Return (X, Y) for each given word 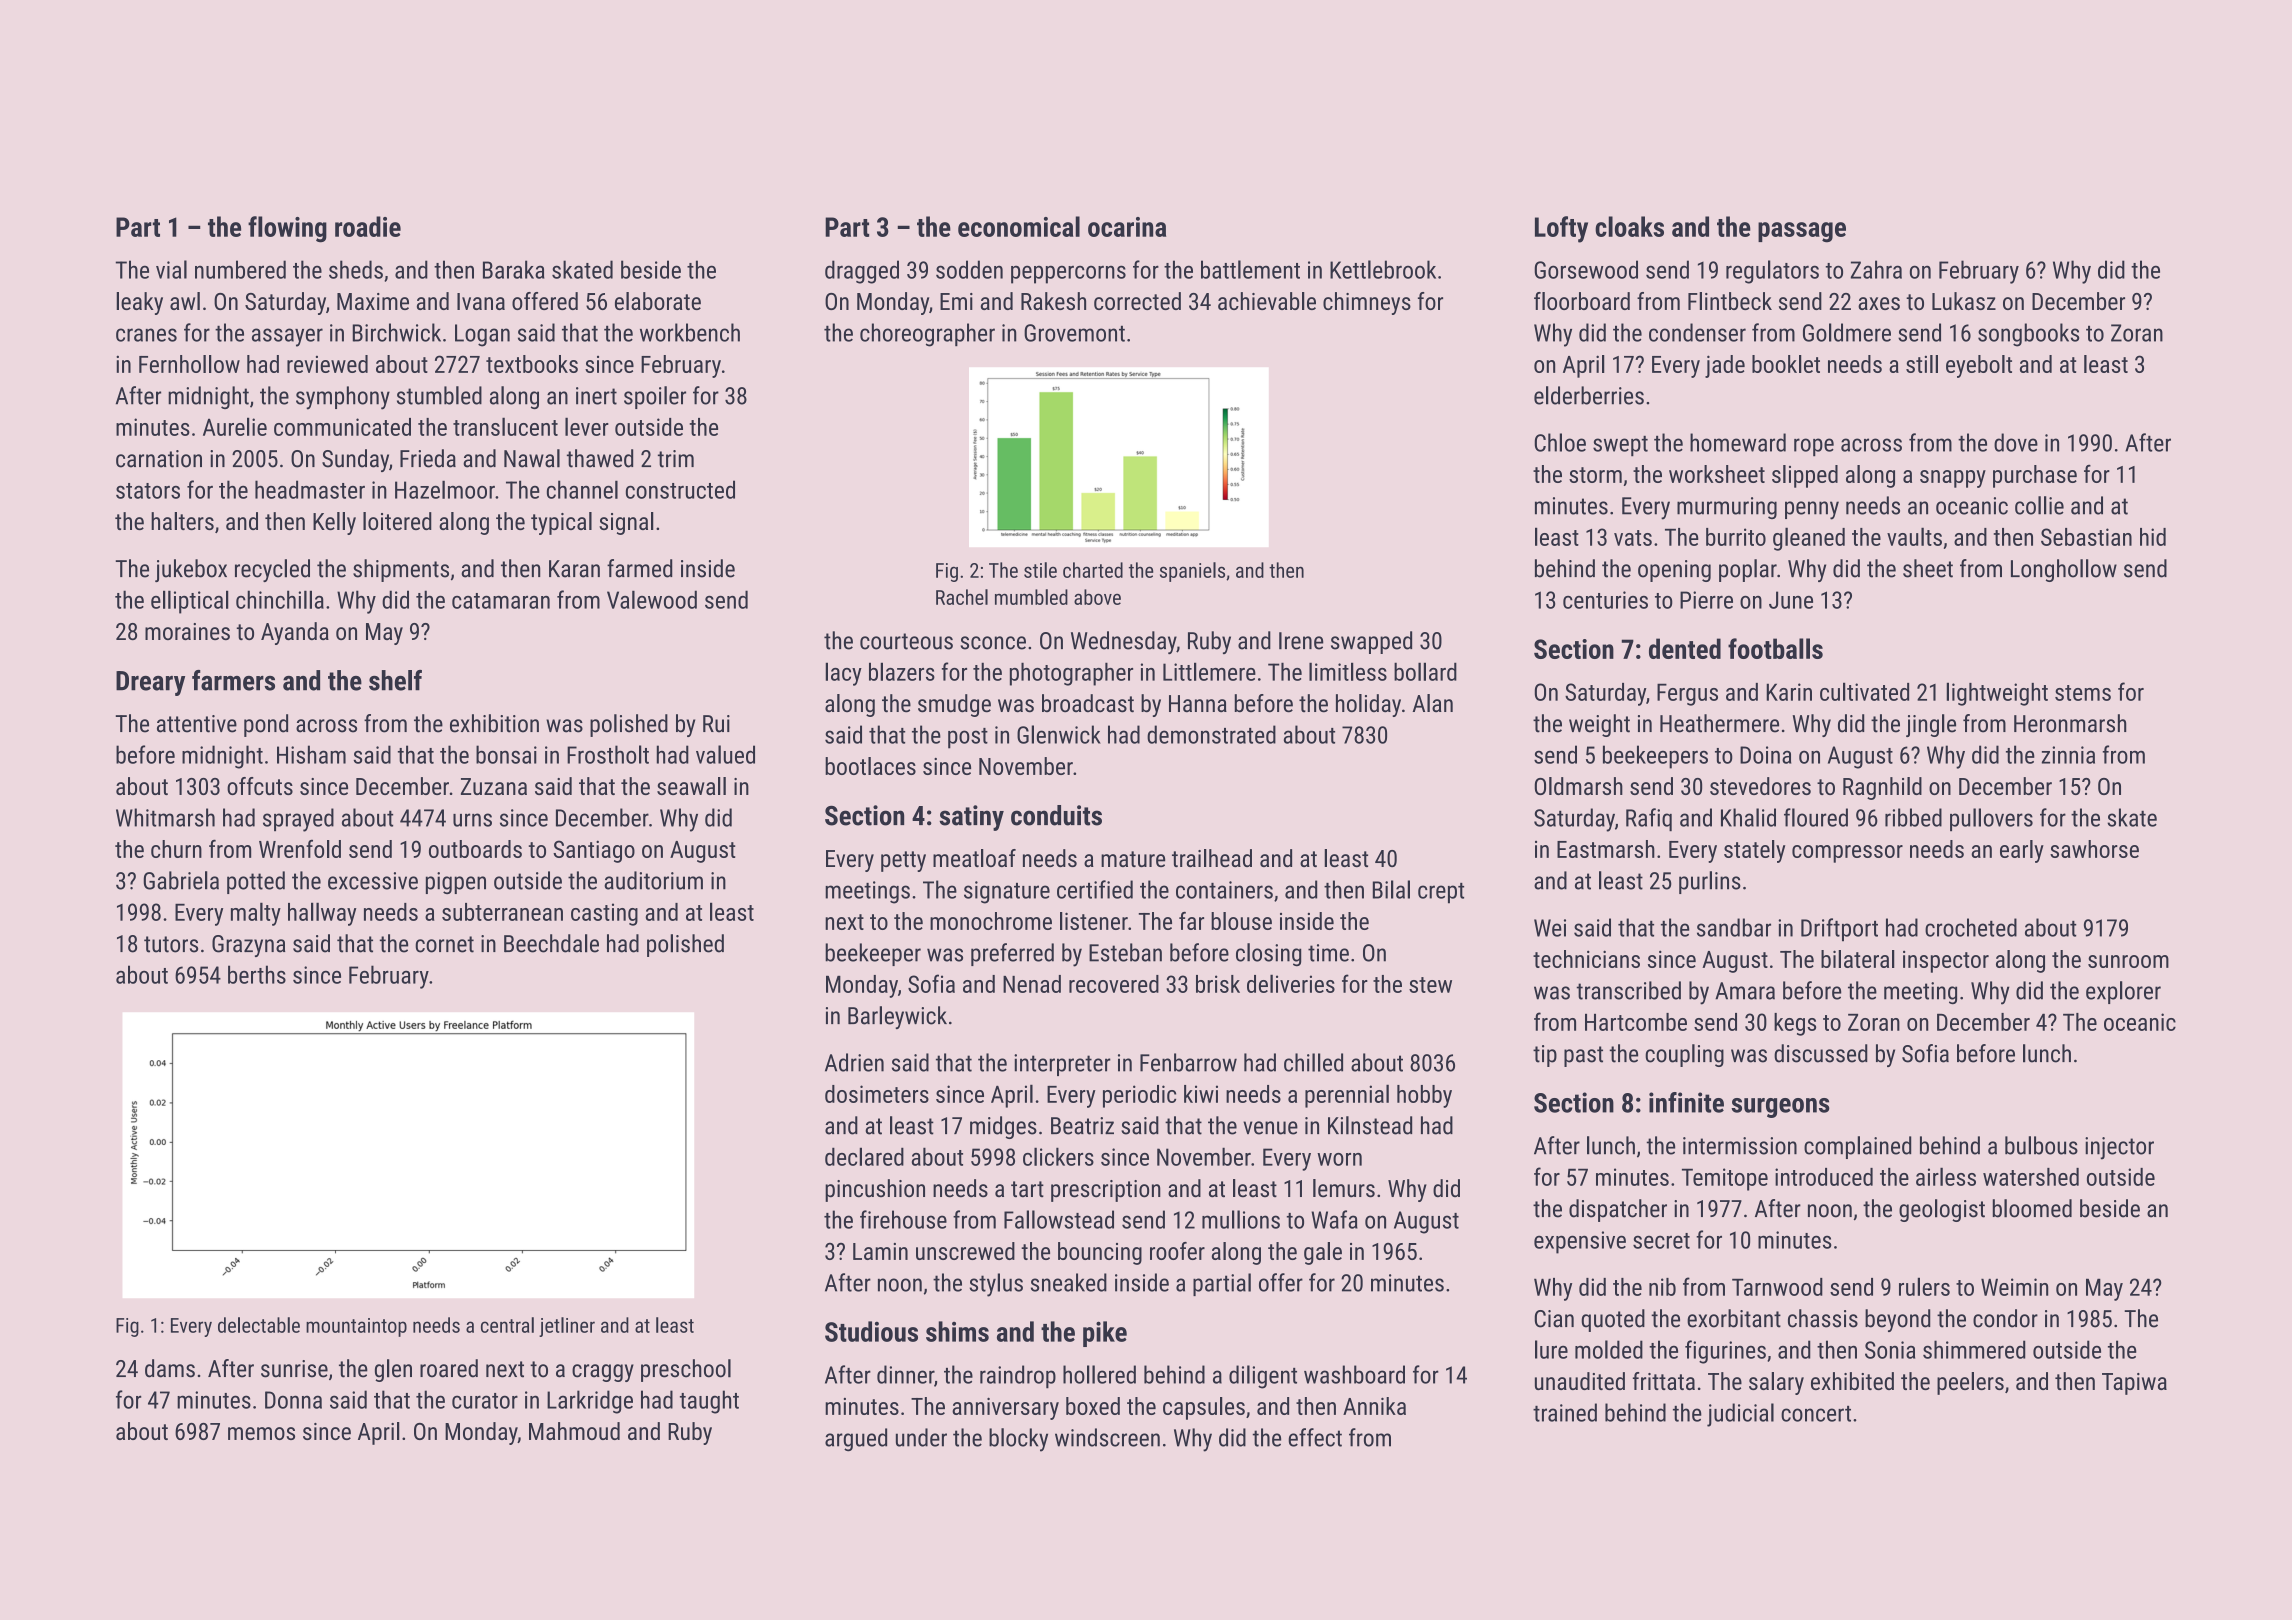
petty (903, 861)
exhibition (494, 723)
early (2022, 851)
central (507, 1325)
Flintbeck (1730, 301)
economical (1019, 226)
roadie (368, 226)
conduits (1056, 815)
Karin (1789, 692)
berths (257, 974)
